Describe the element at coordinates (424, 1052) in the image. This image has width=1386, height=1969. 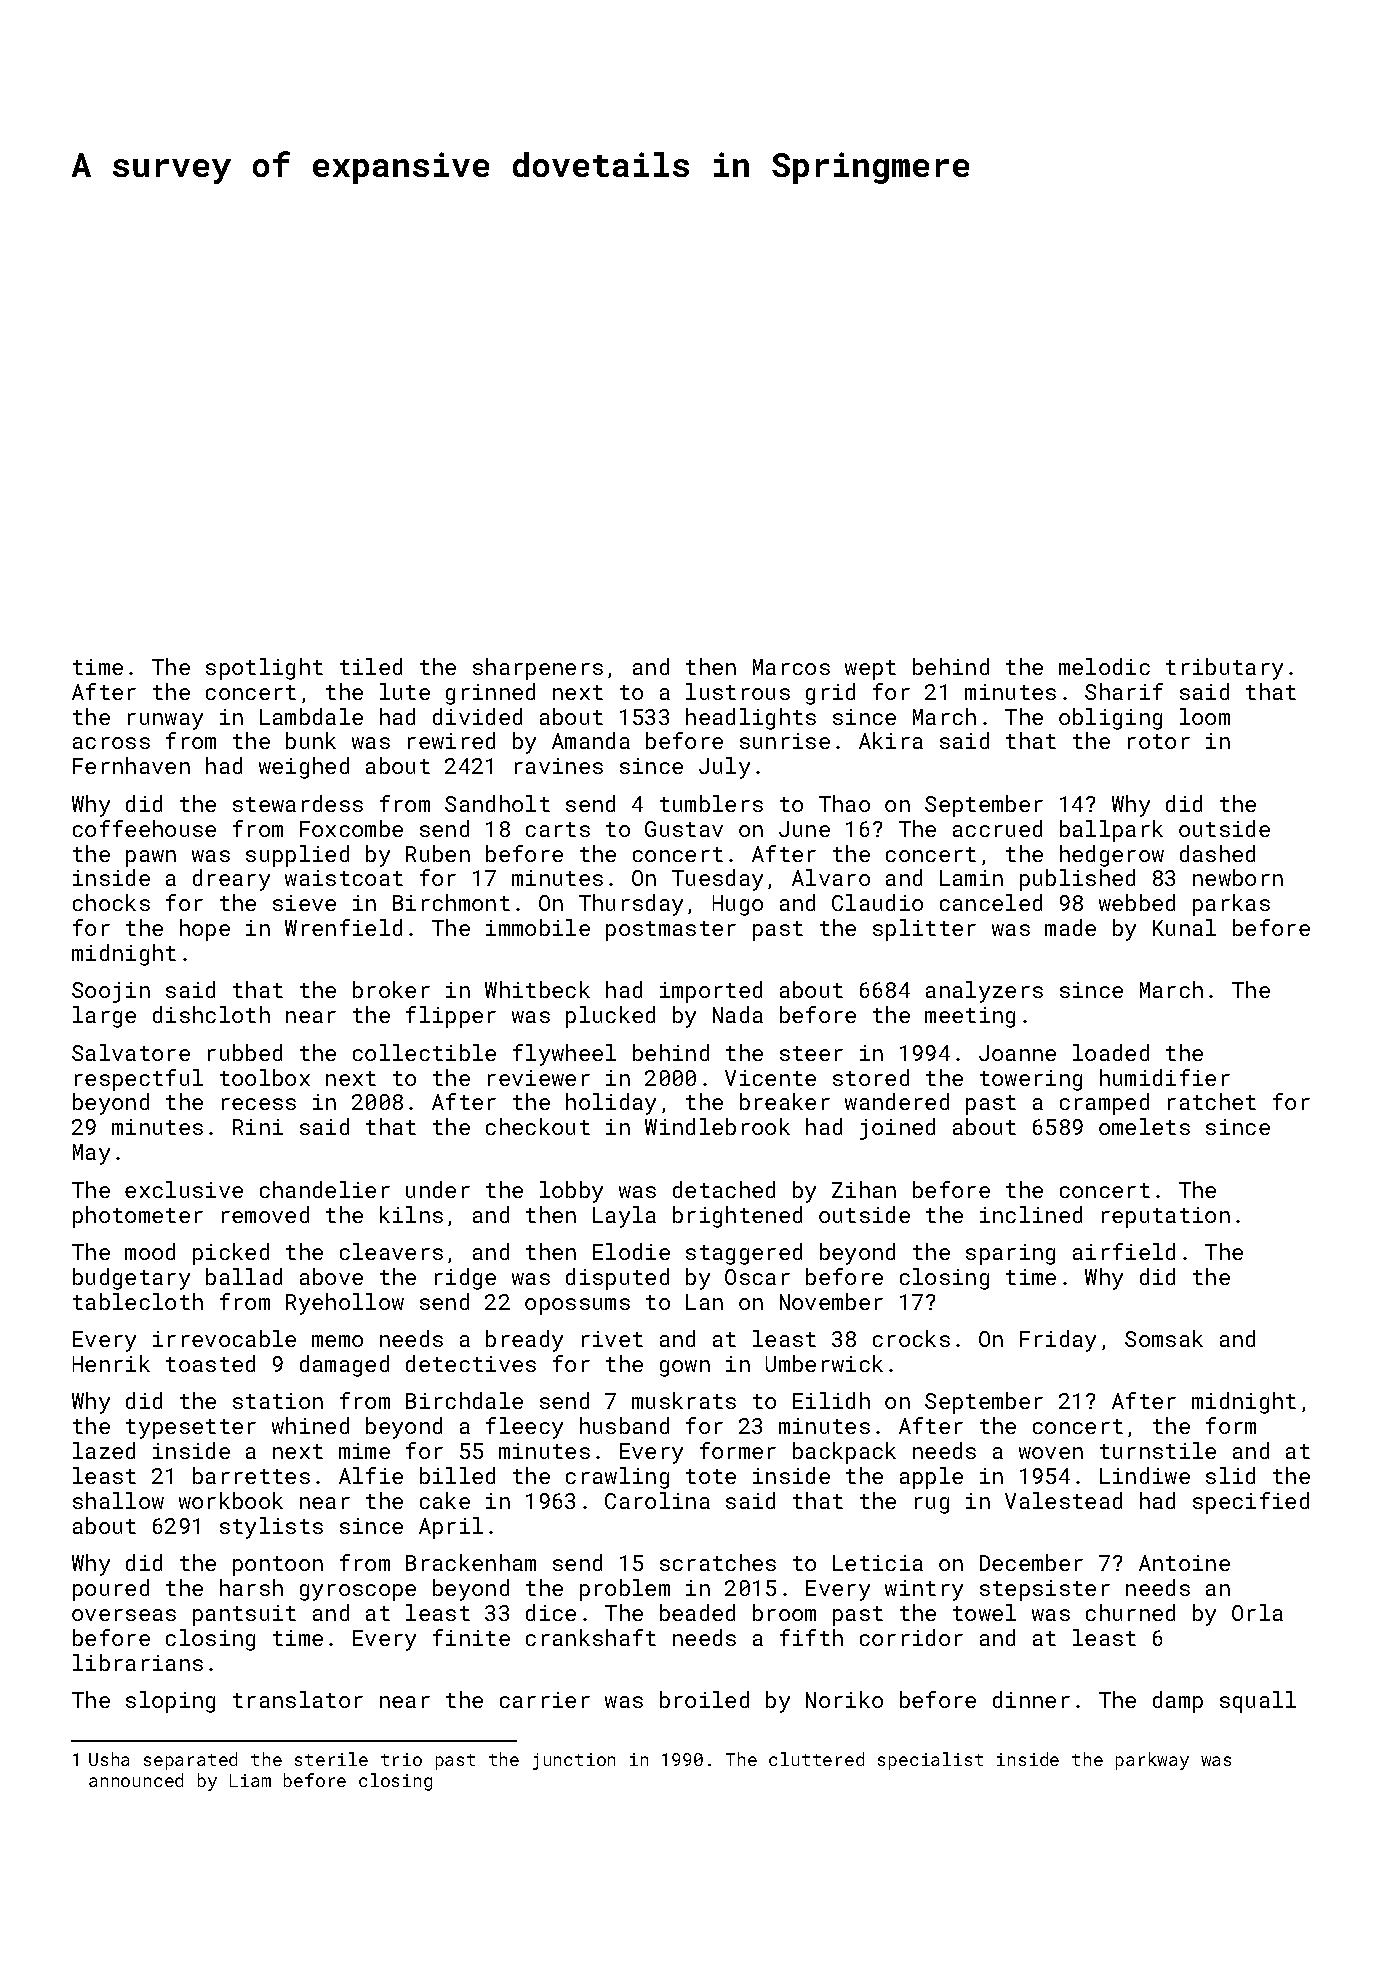
I see `collectible` at that location.
